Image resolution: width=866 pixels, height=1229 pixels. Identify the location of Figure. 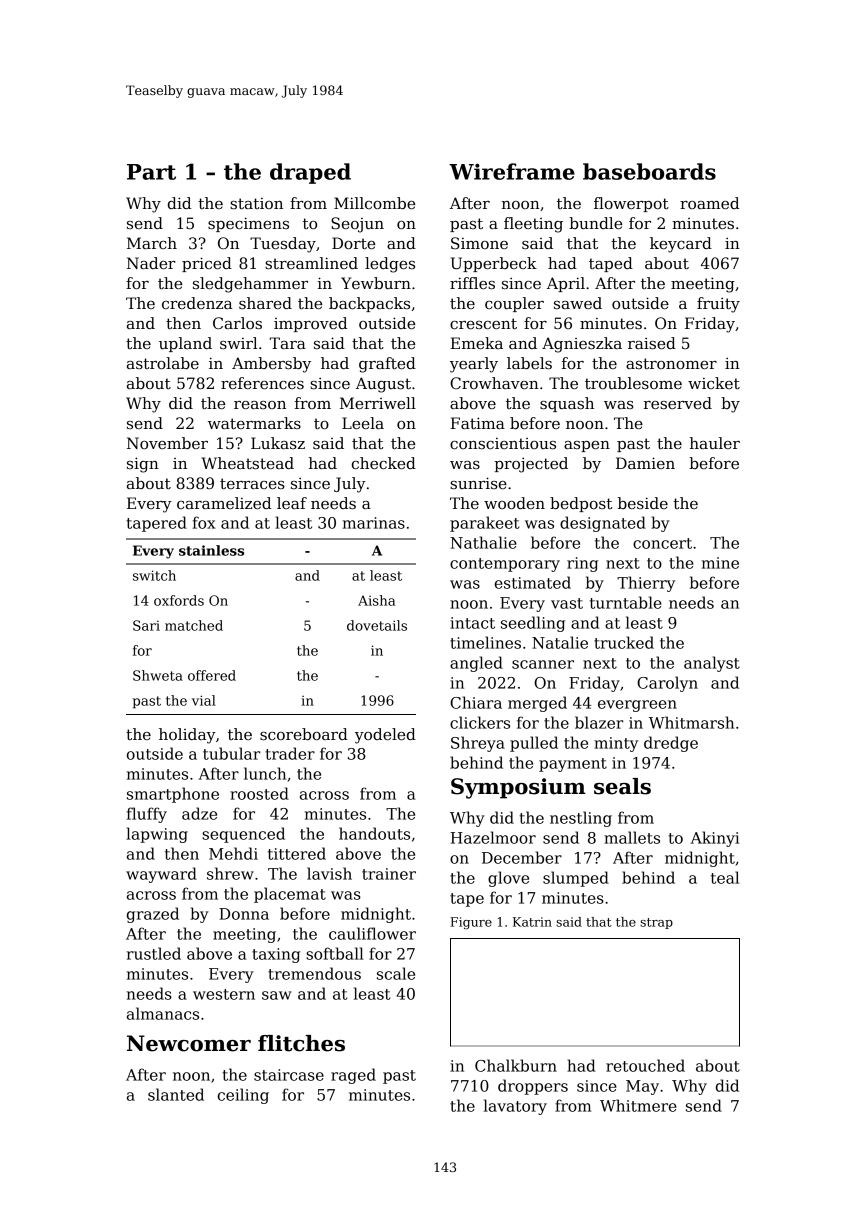
(471, 923).
